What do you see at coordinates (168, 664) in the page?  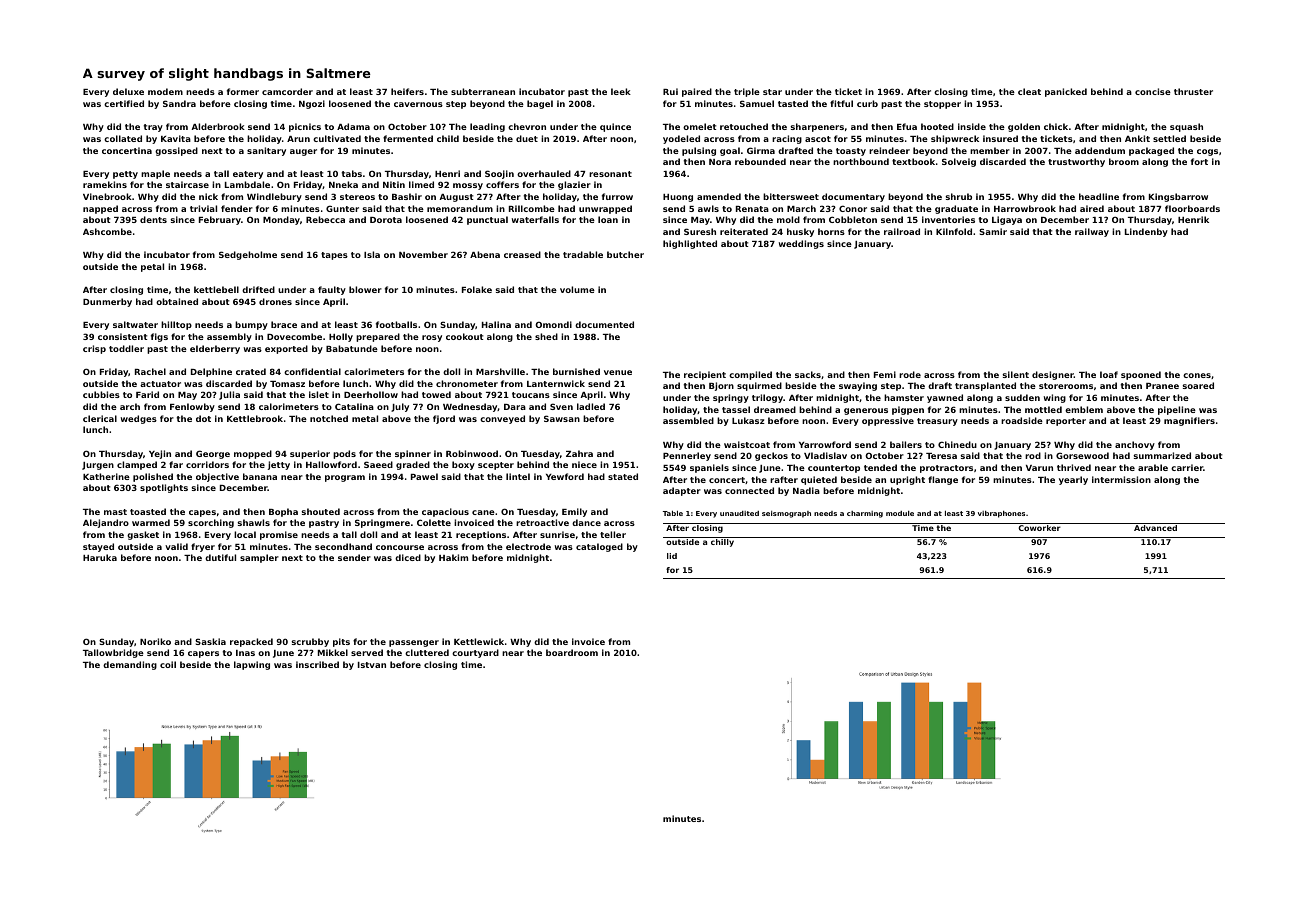 I see `coil` at bounding box center [168, 664].
